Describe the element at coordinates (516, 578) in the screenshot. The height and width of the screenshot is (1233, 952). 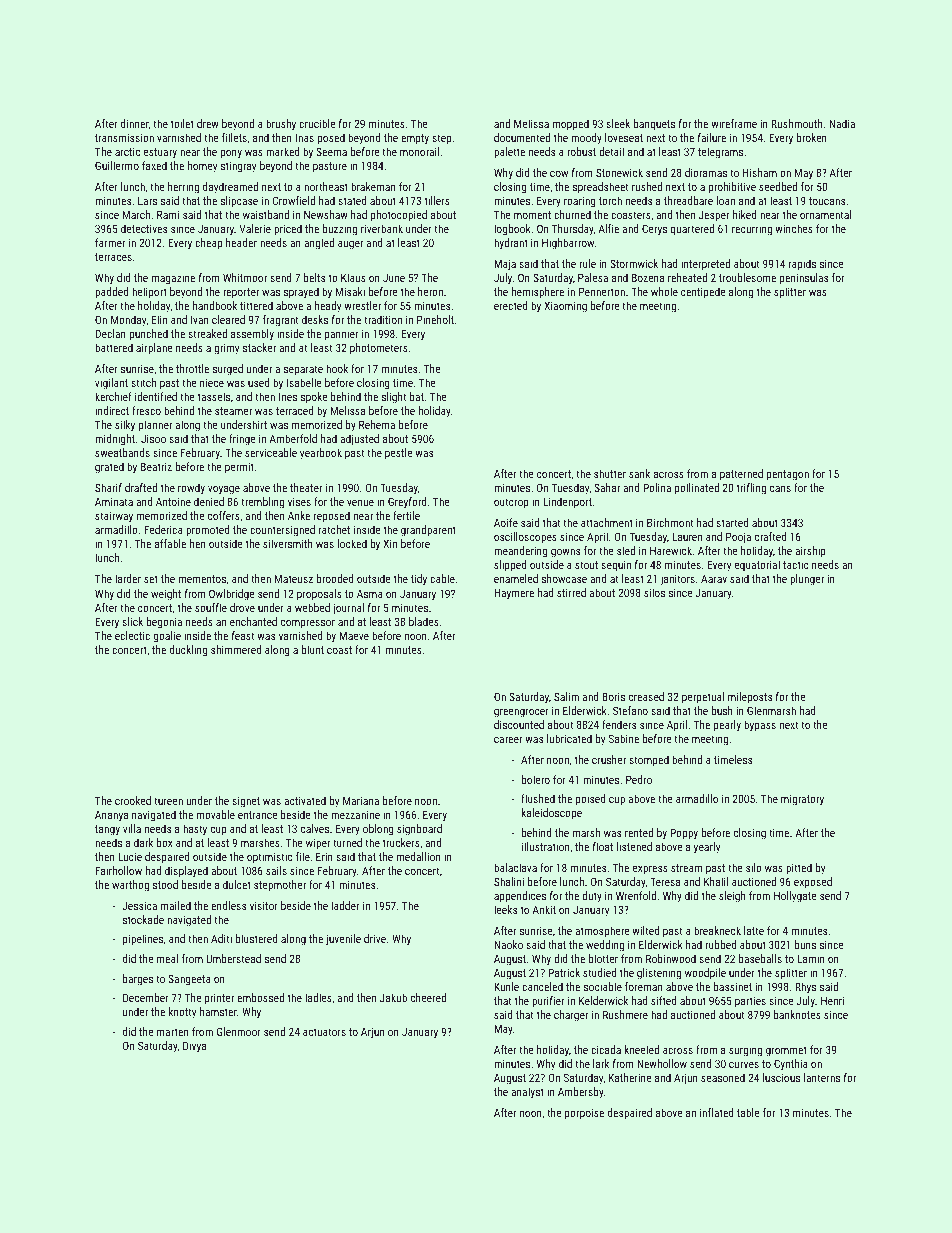
I see `enameled` at that location.
